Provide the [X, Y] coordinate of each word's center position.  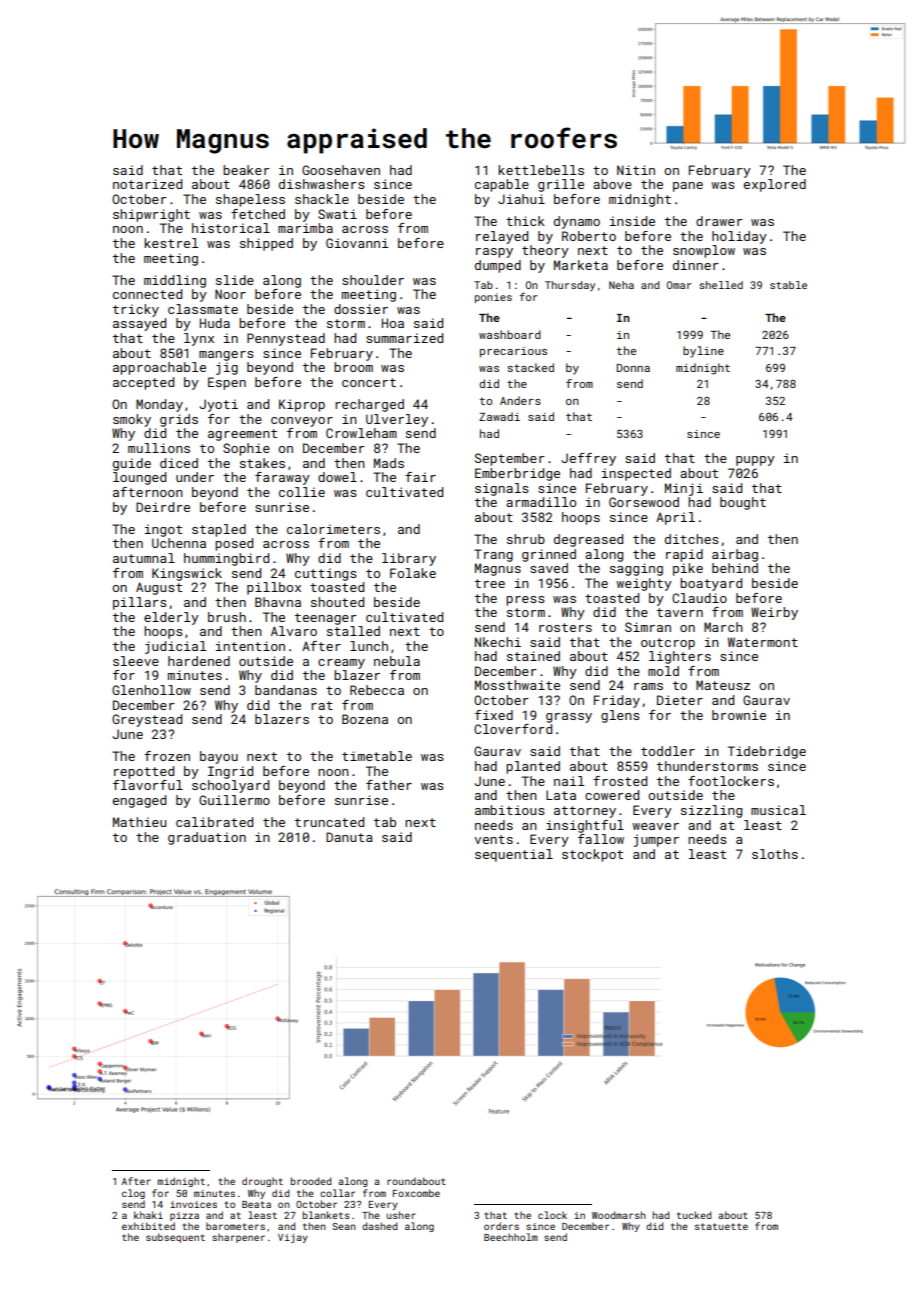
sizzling [711, 811]
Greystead [147, 720]
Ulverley [397, 420]
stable [788, 285]
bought [743, 503]
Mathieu [139, 822]
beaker [246, 170]
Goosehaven [341, 170]
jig [227, 368]
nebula [397, 661]
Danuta [349, 837]
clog [133, 1194]
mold [663, 671]
